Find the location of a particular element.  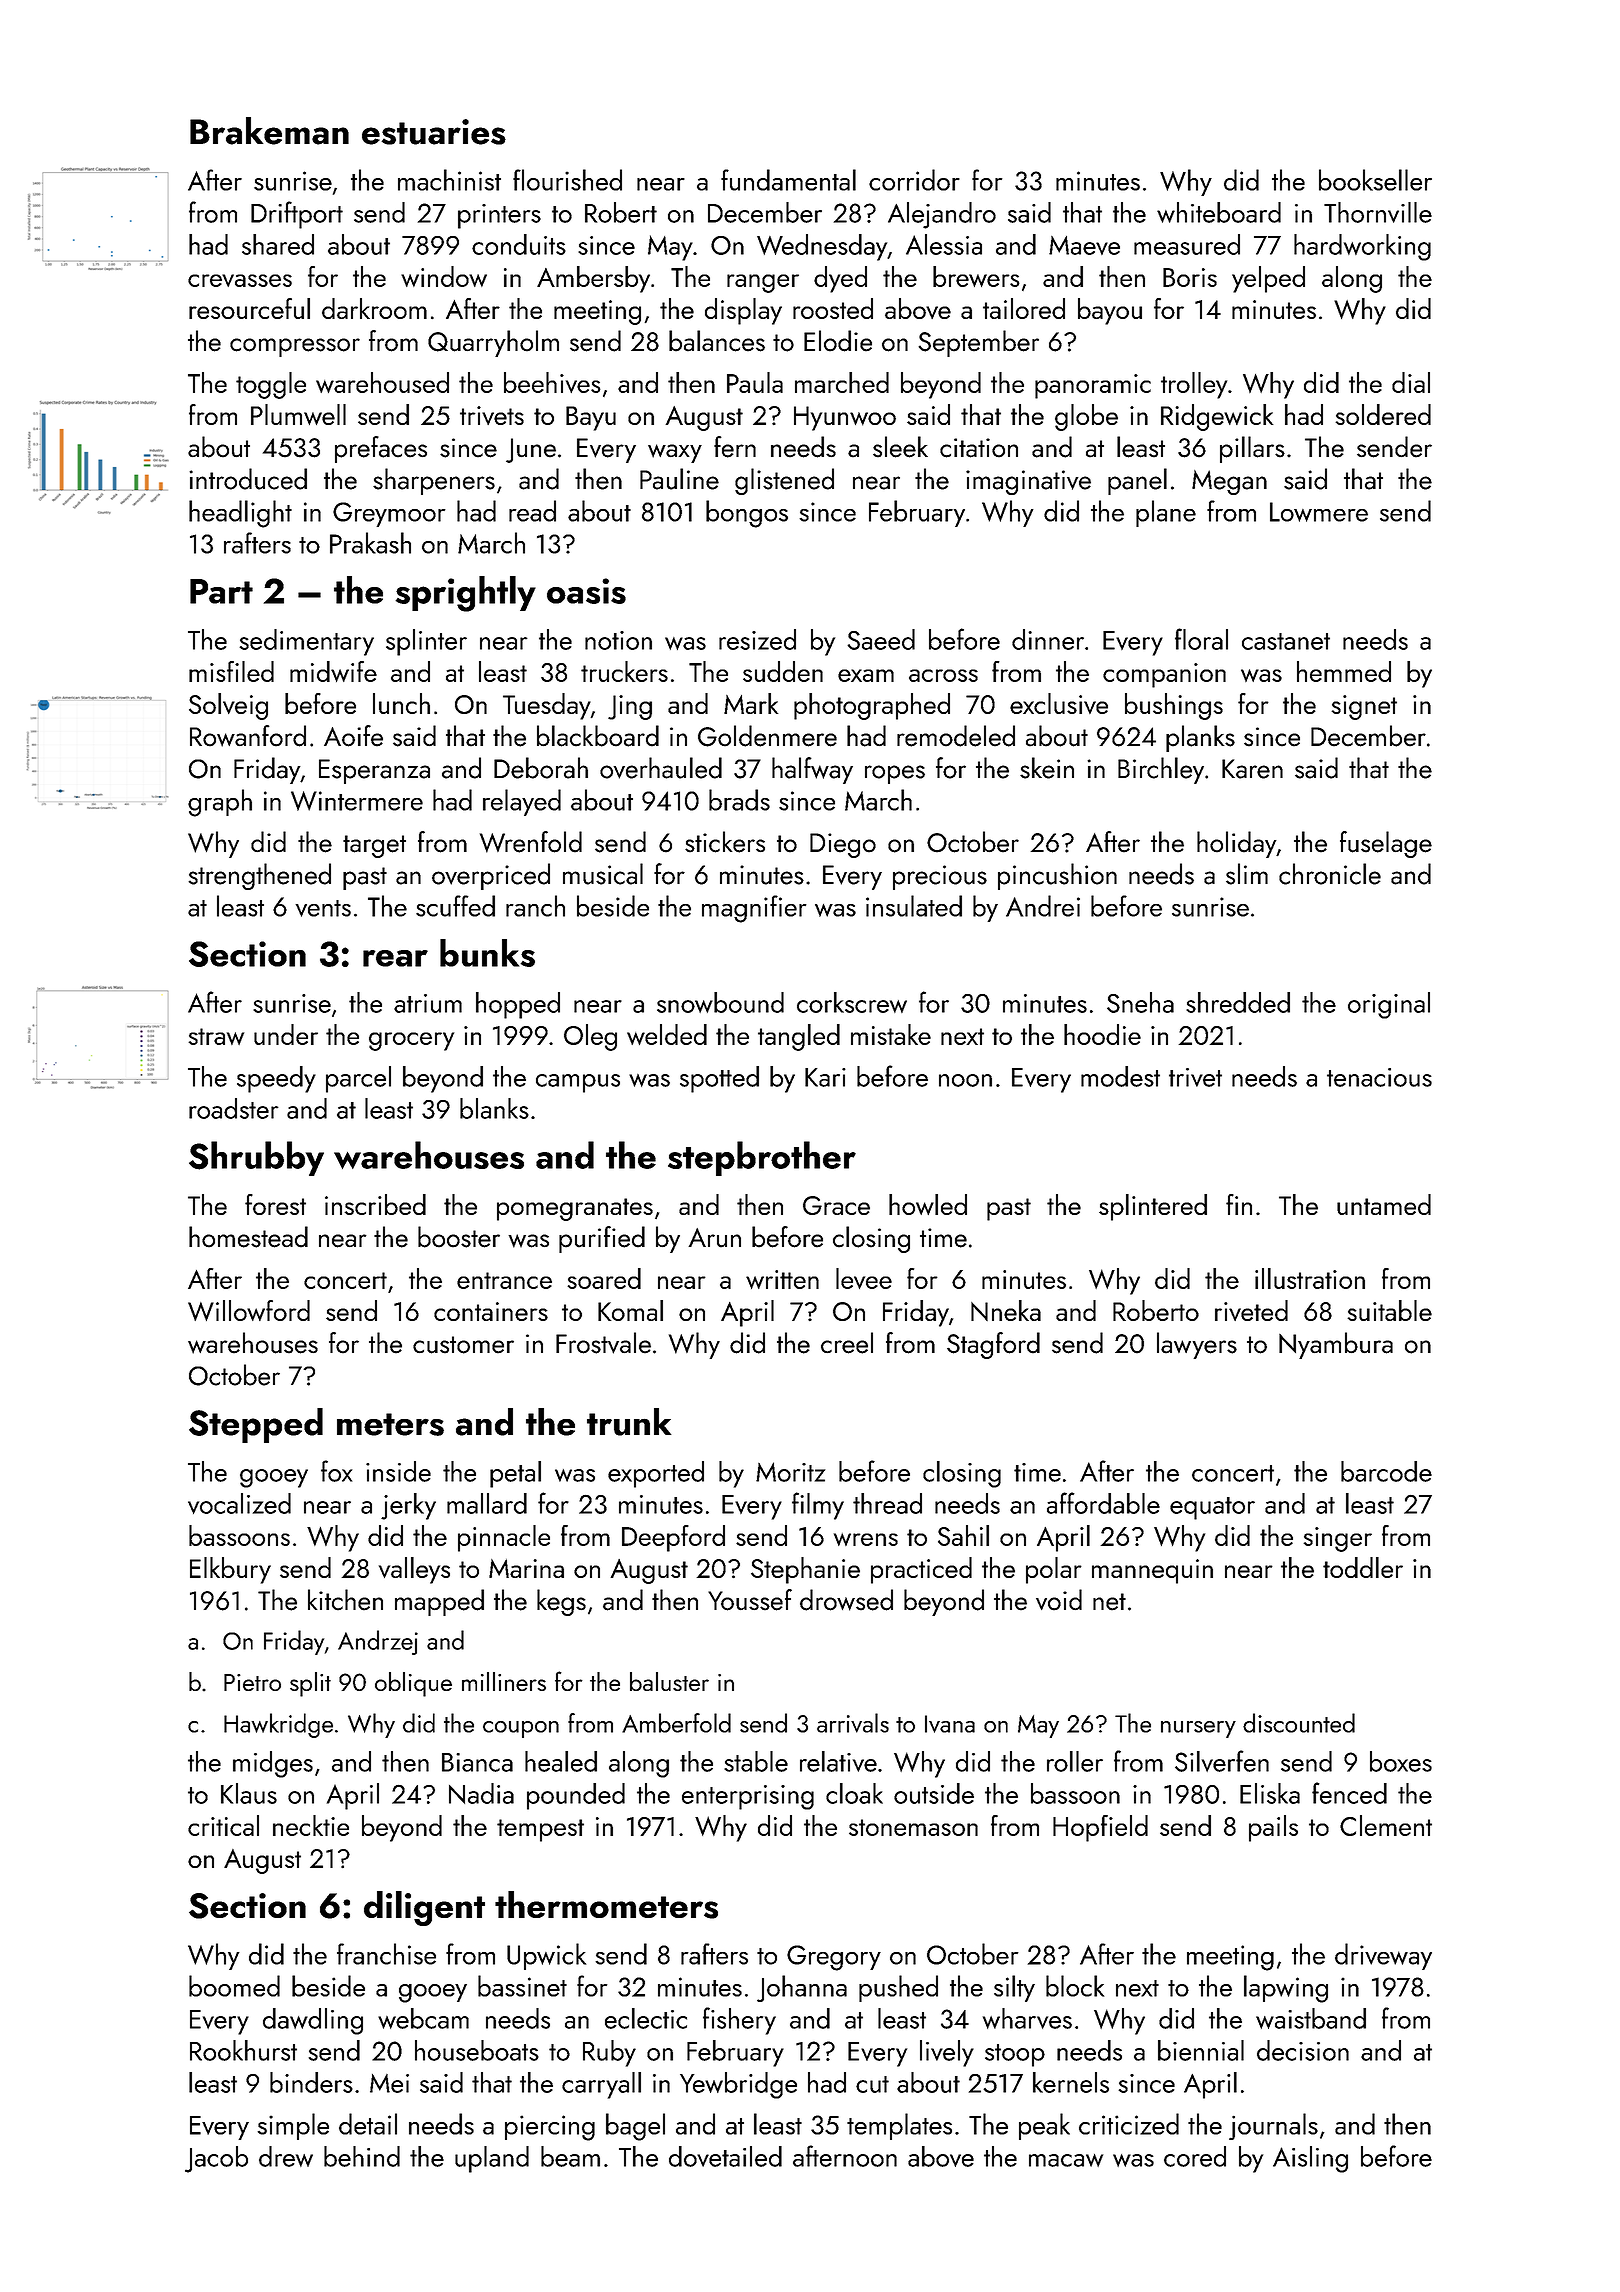

dial is located at coordinates (1411, 382).
